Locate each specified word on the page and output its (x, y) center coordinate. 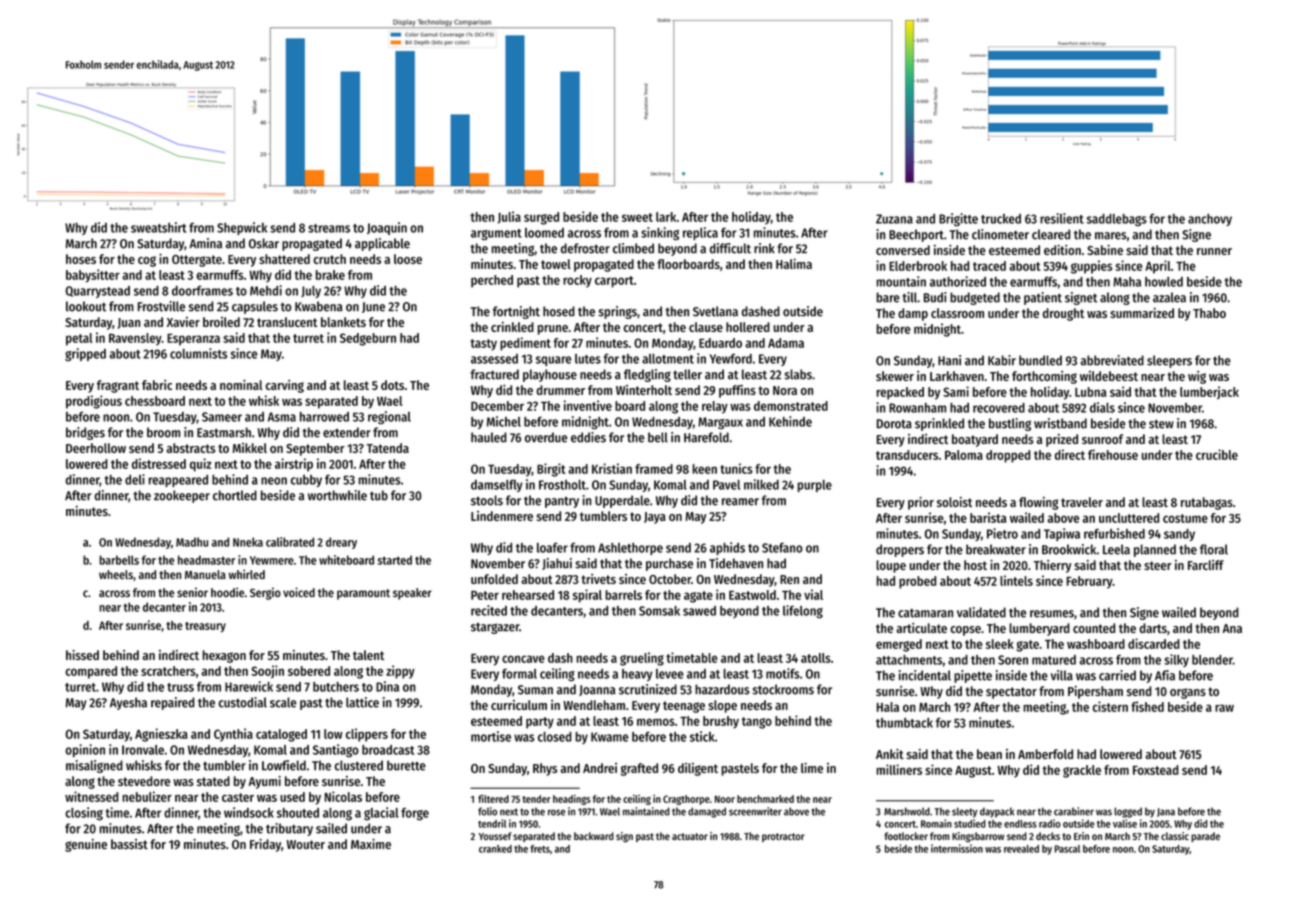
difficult (730, 248)
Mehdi (266, 290)
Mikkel (250, 448)
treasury (205, 627)
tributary (289, 829)
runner (1214, 251)
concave (523, 659)
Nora (785, 390)
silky (1176, 660)
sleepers (1169, 361)
